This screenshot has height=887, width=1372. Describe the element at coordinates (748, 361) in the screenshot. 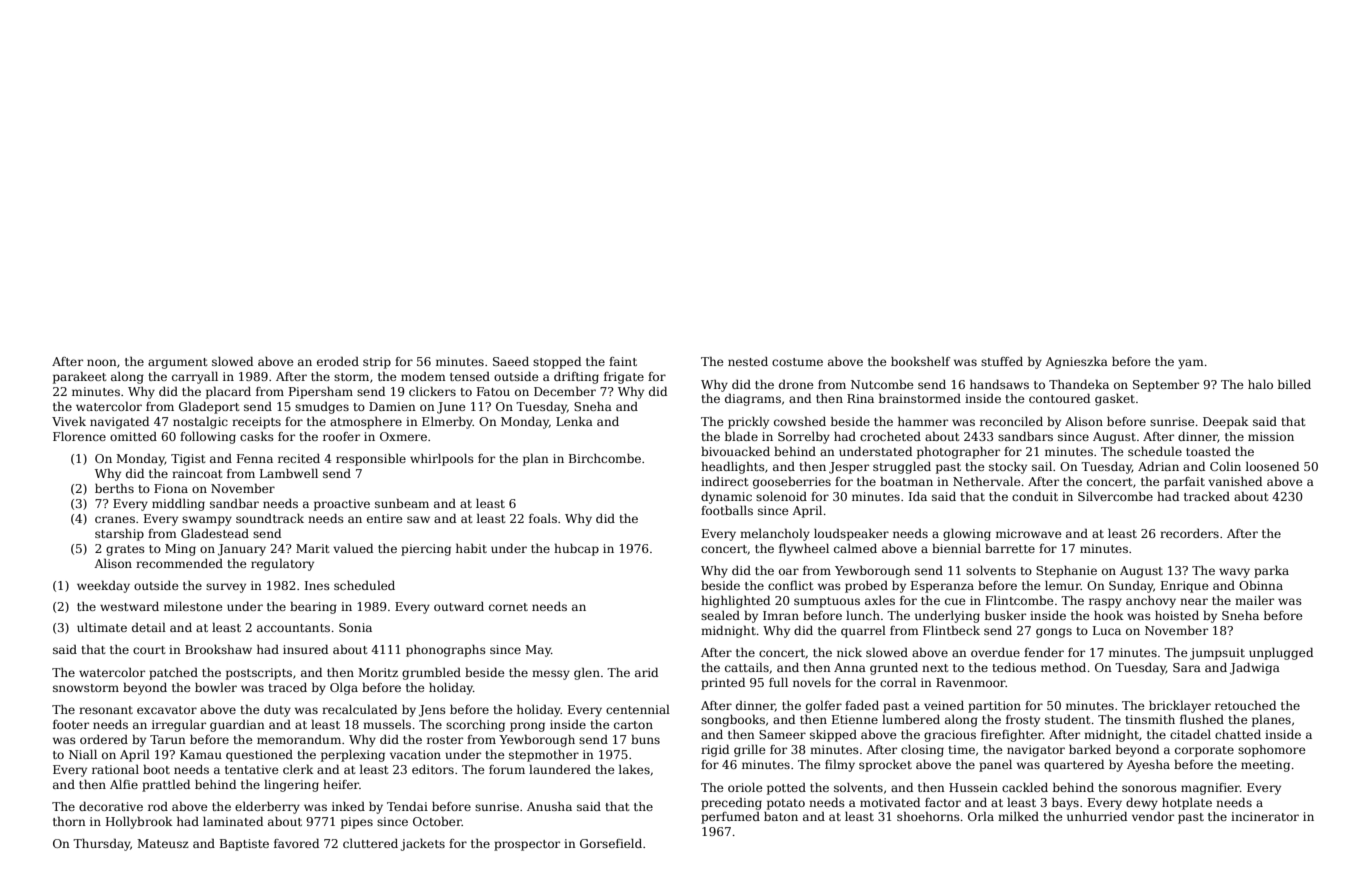

I see `nested` at that location.
